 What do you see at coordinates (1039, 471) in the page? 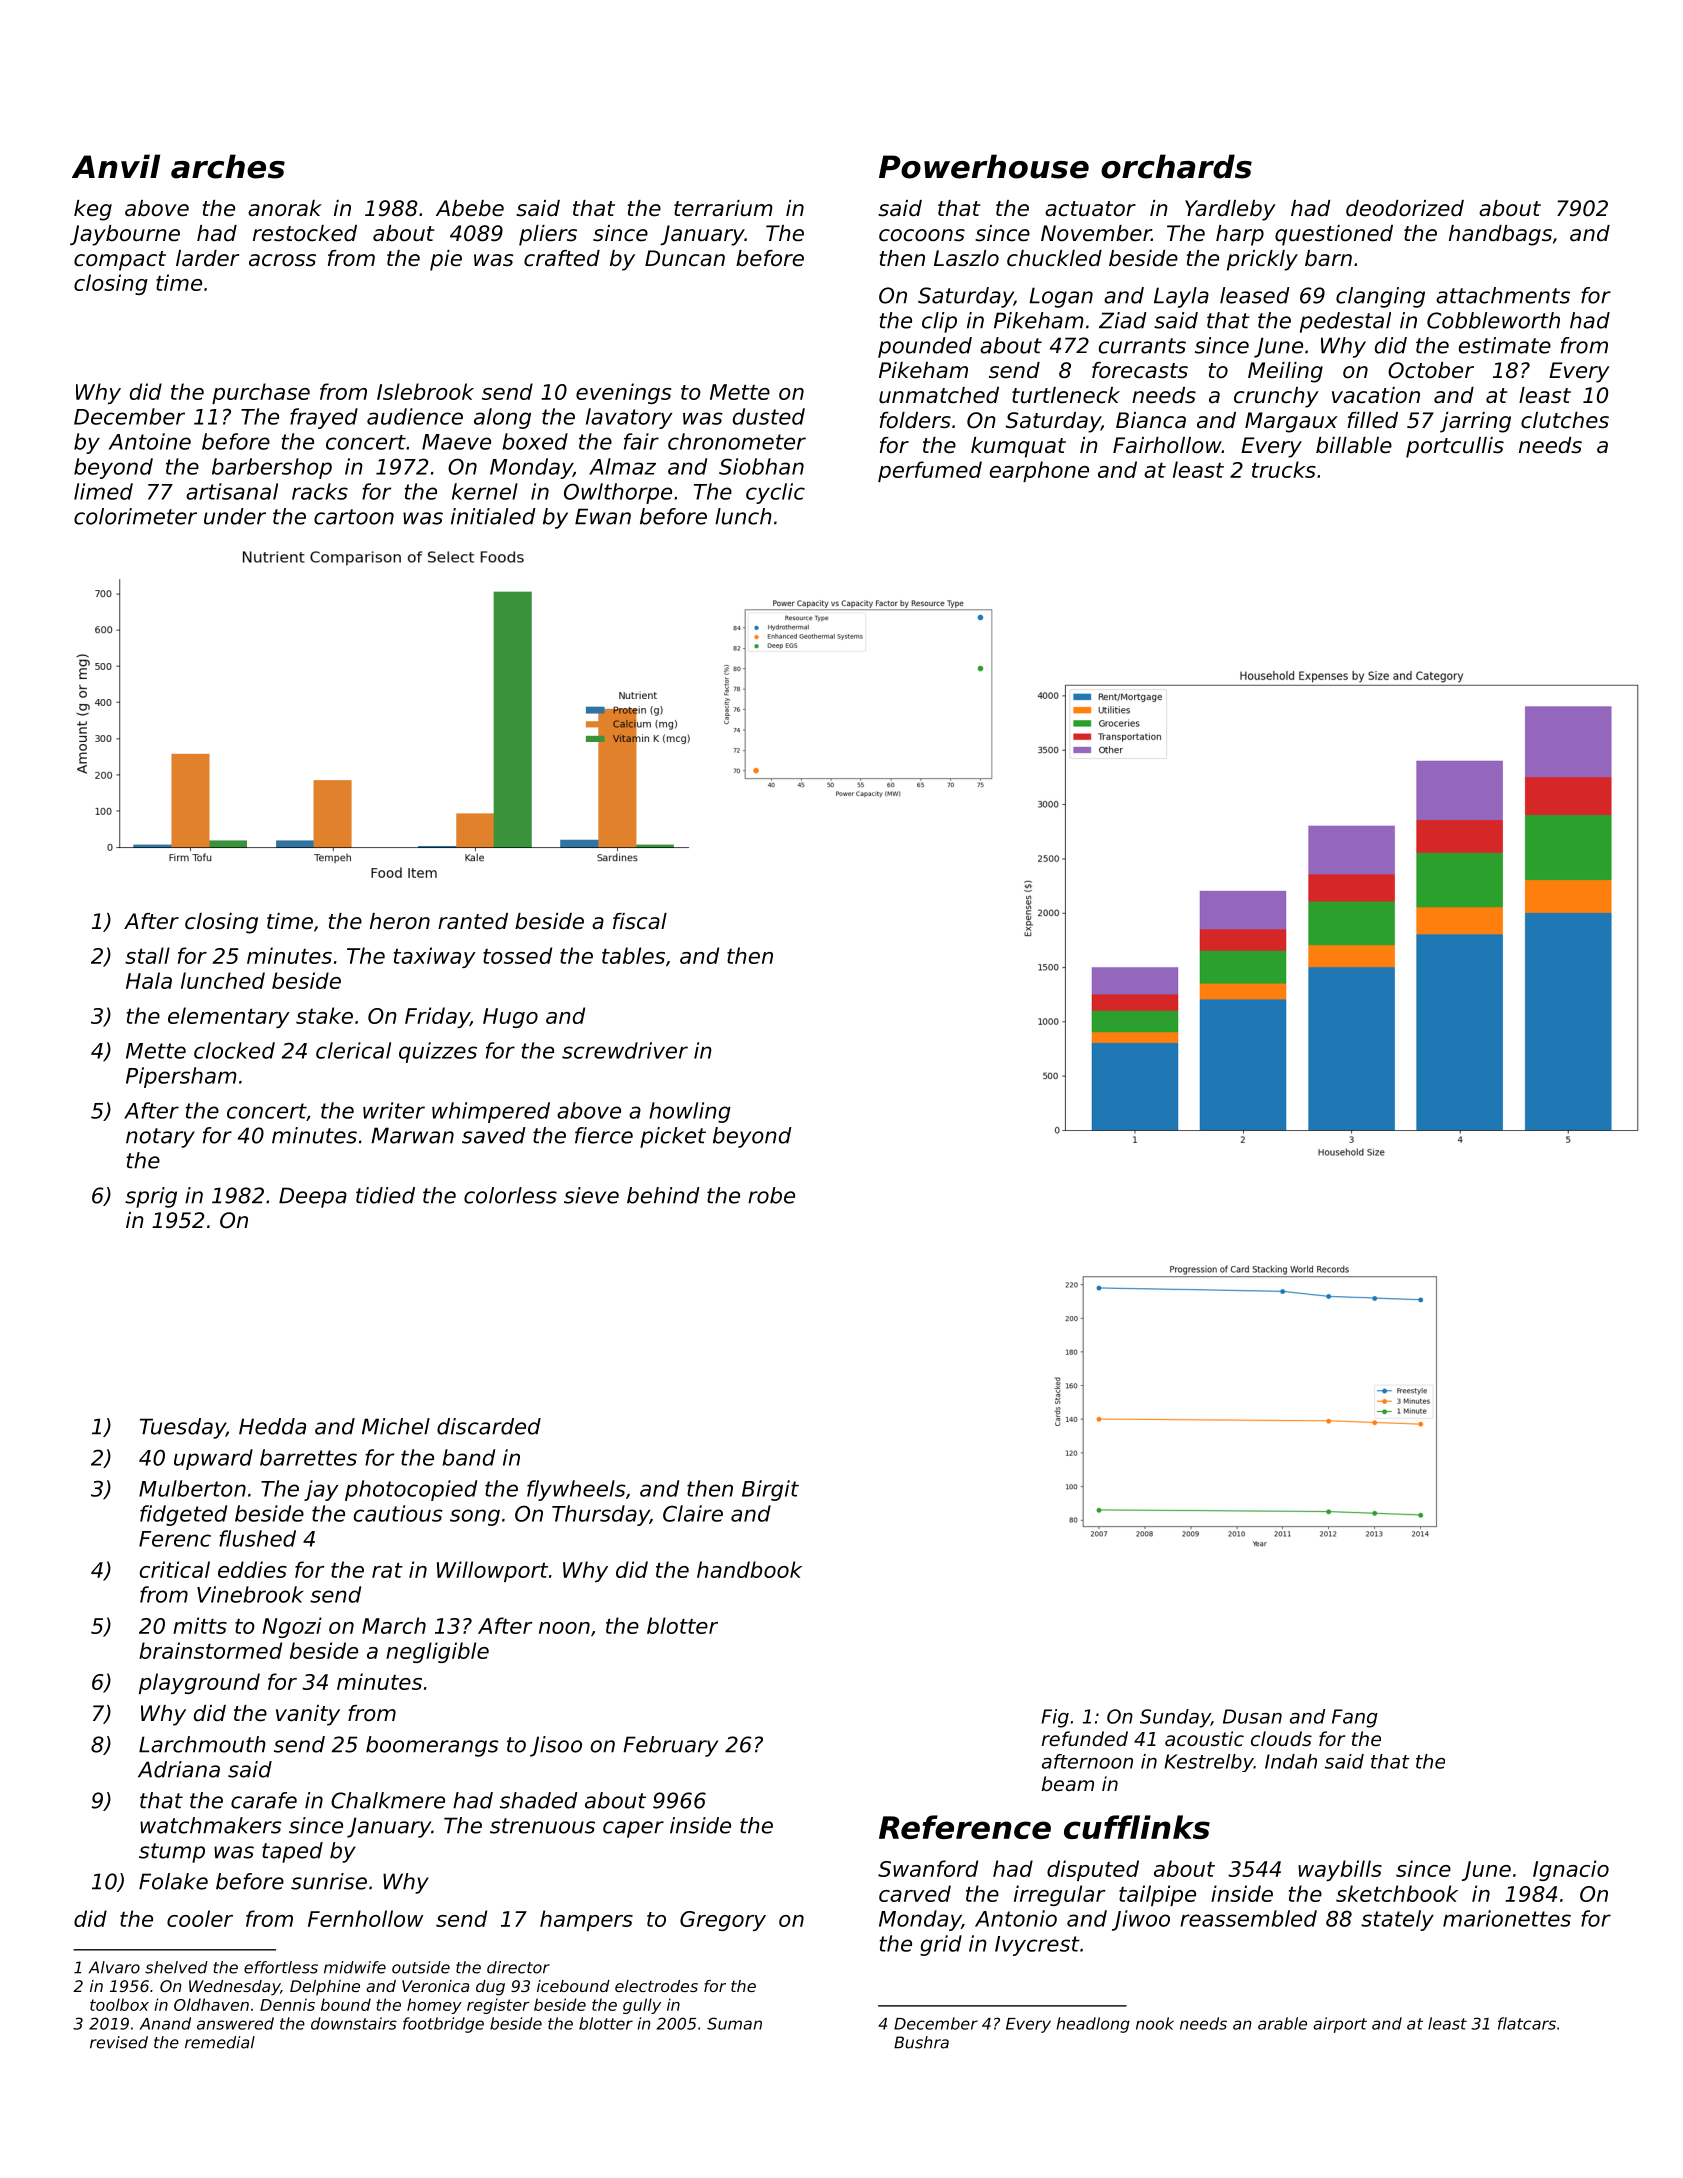
I see `earphone` at bounding box center [1039, 471].
